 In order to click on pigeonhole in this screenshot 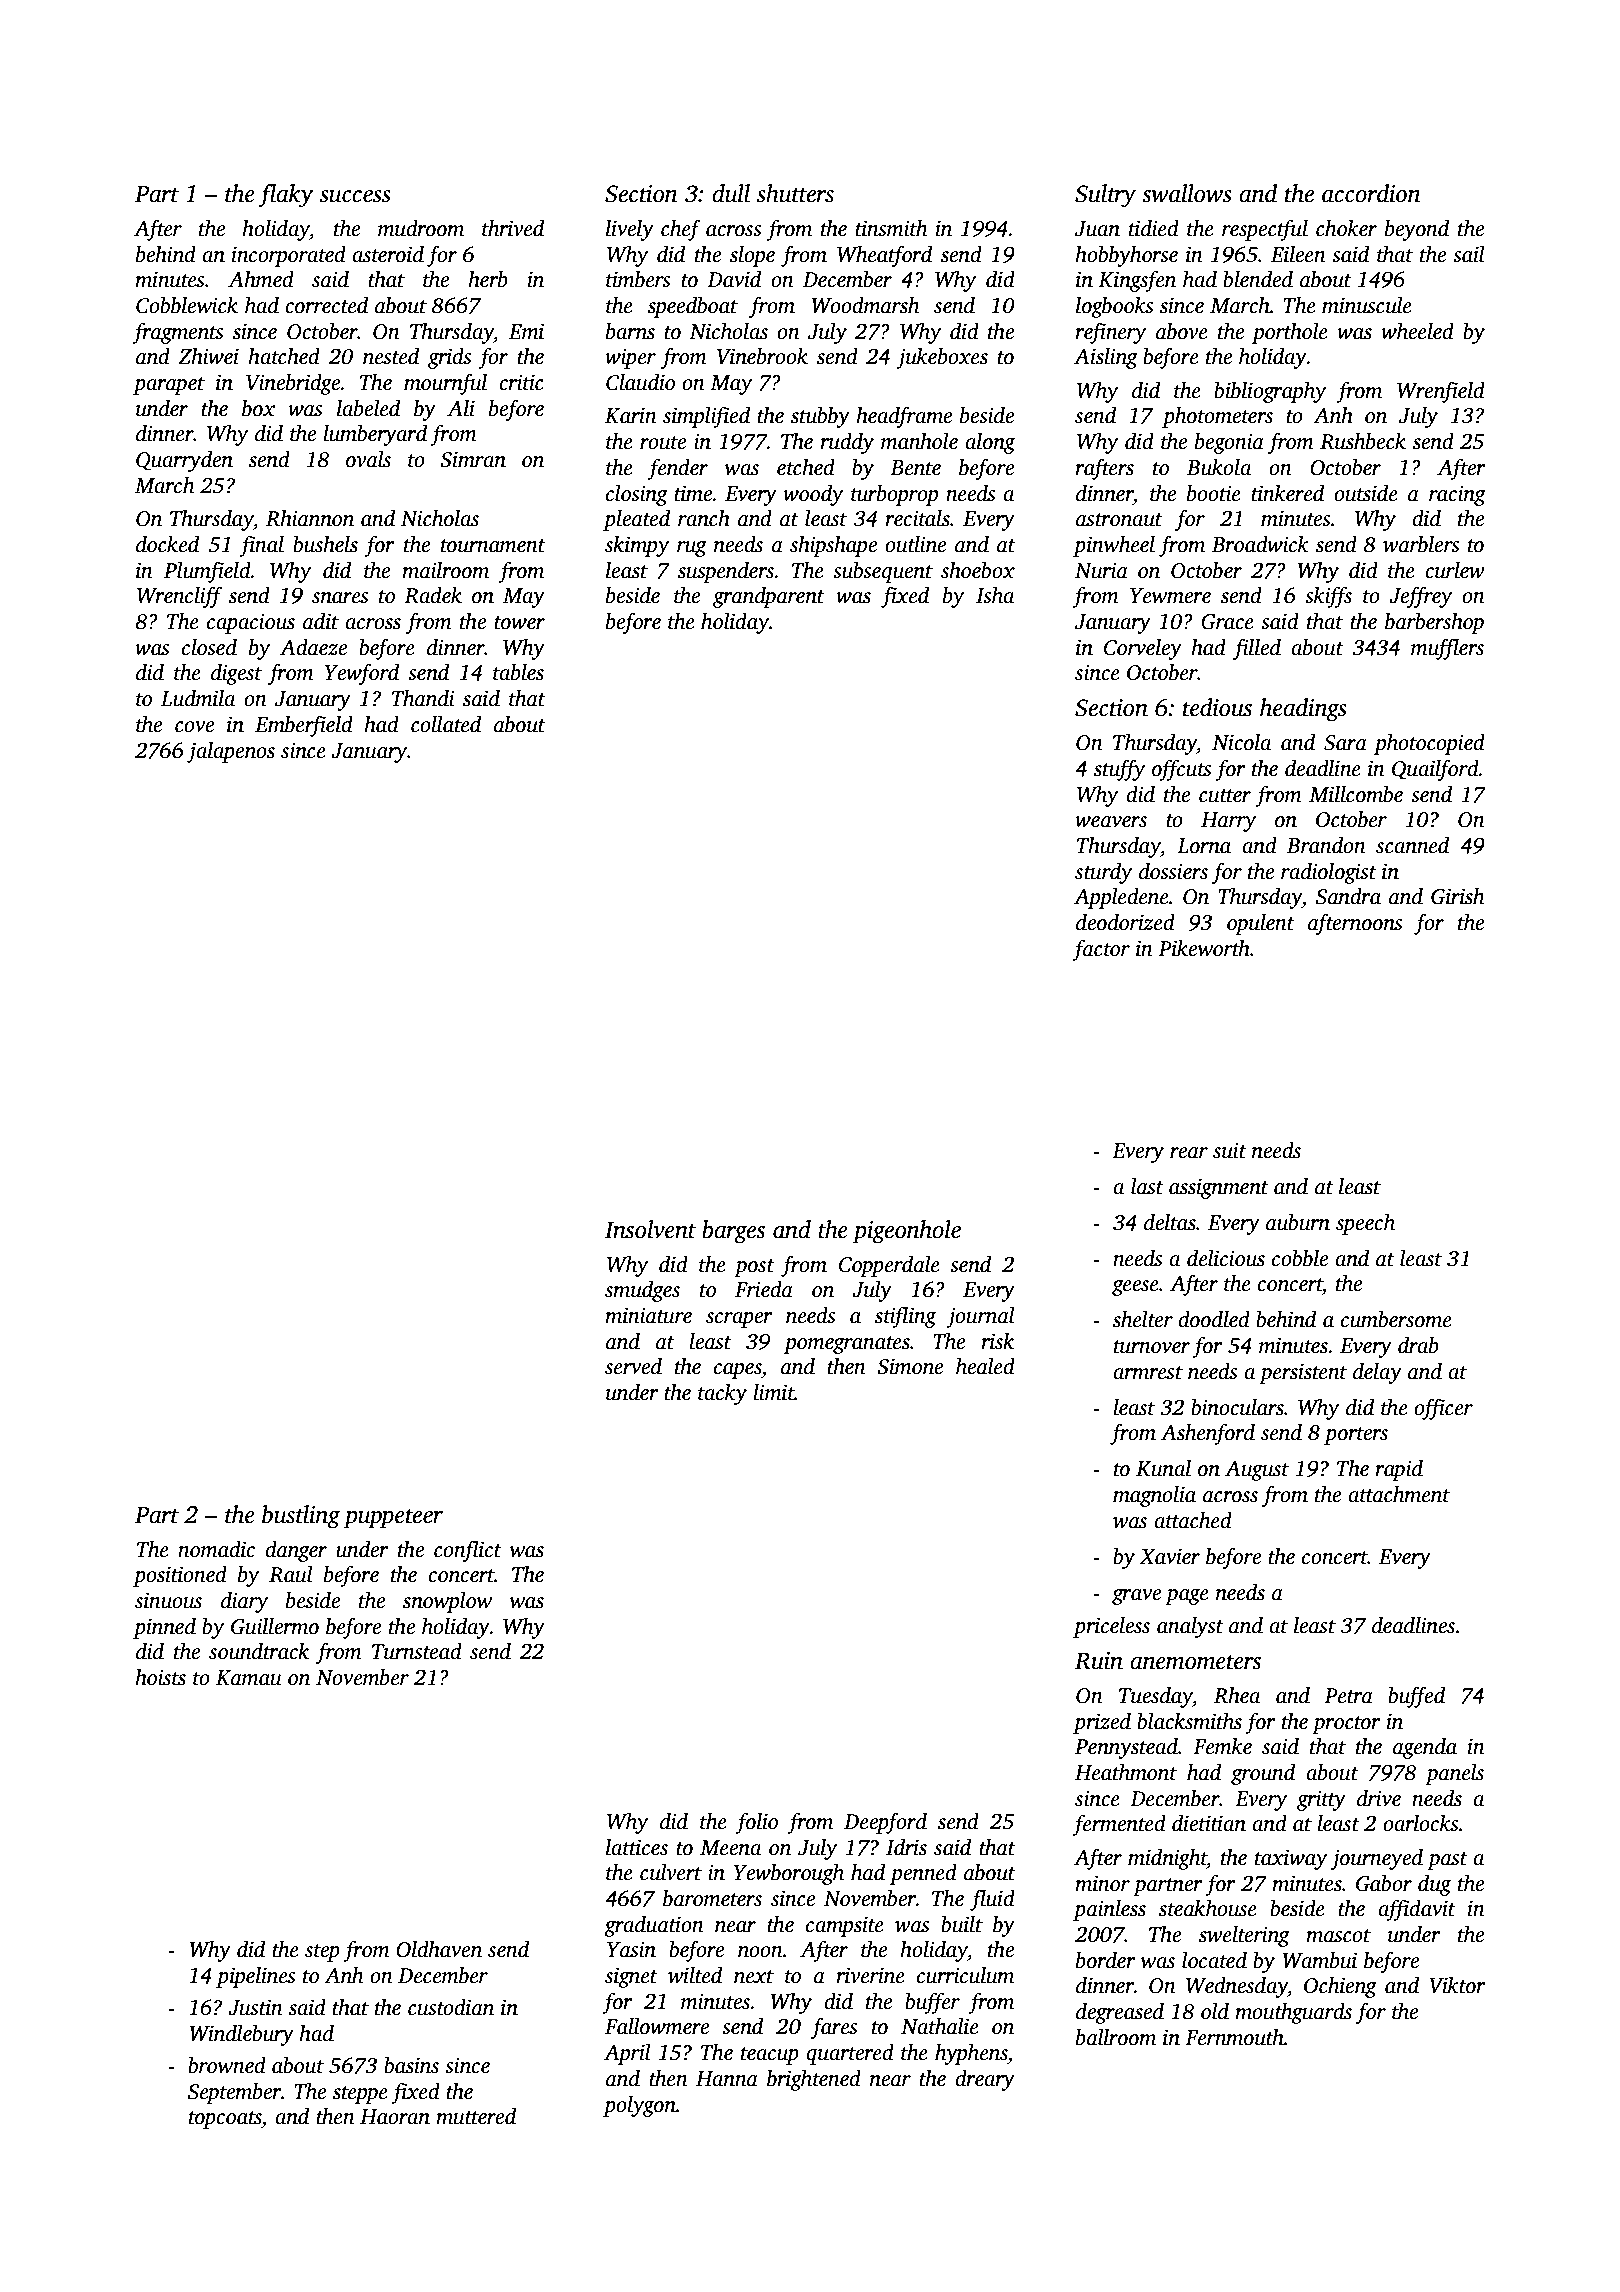, I will do `click(907, 1232)`.
